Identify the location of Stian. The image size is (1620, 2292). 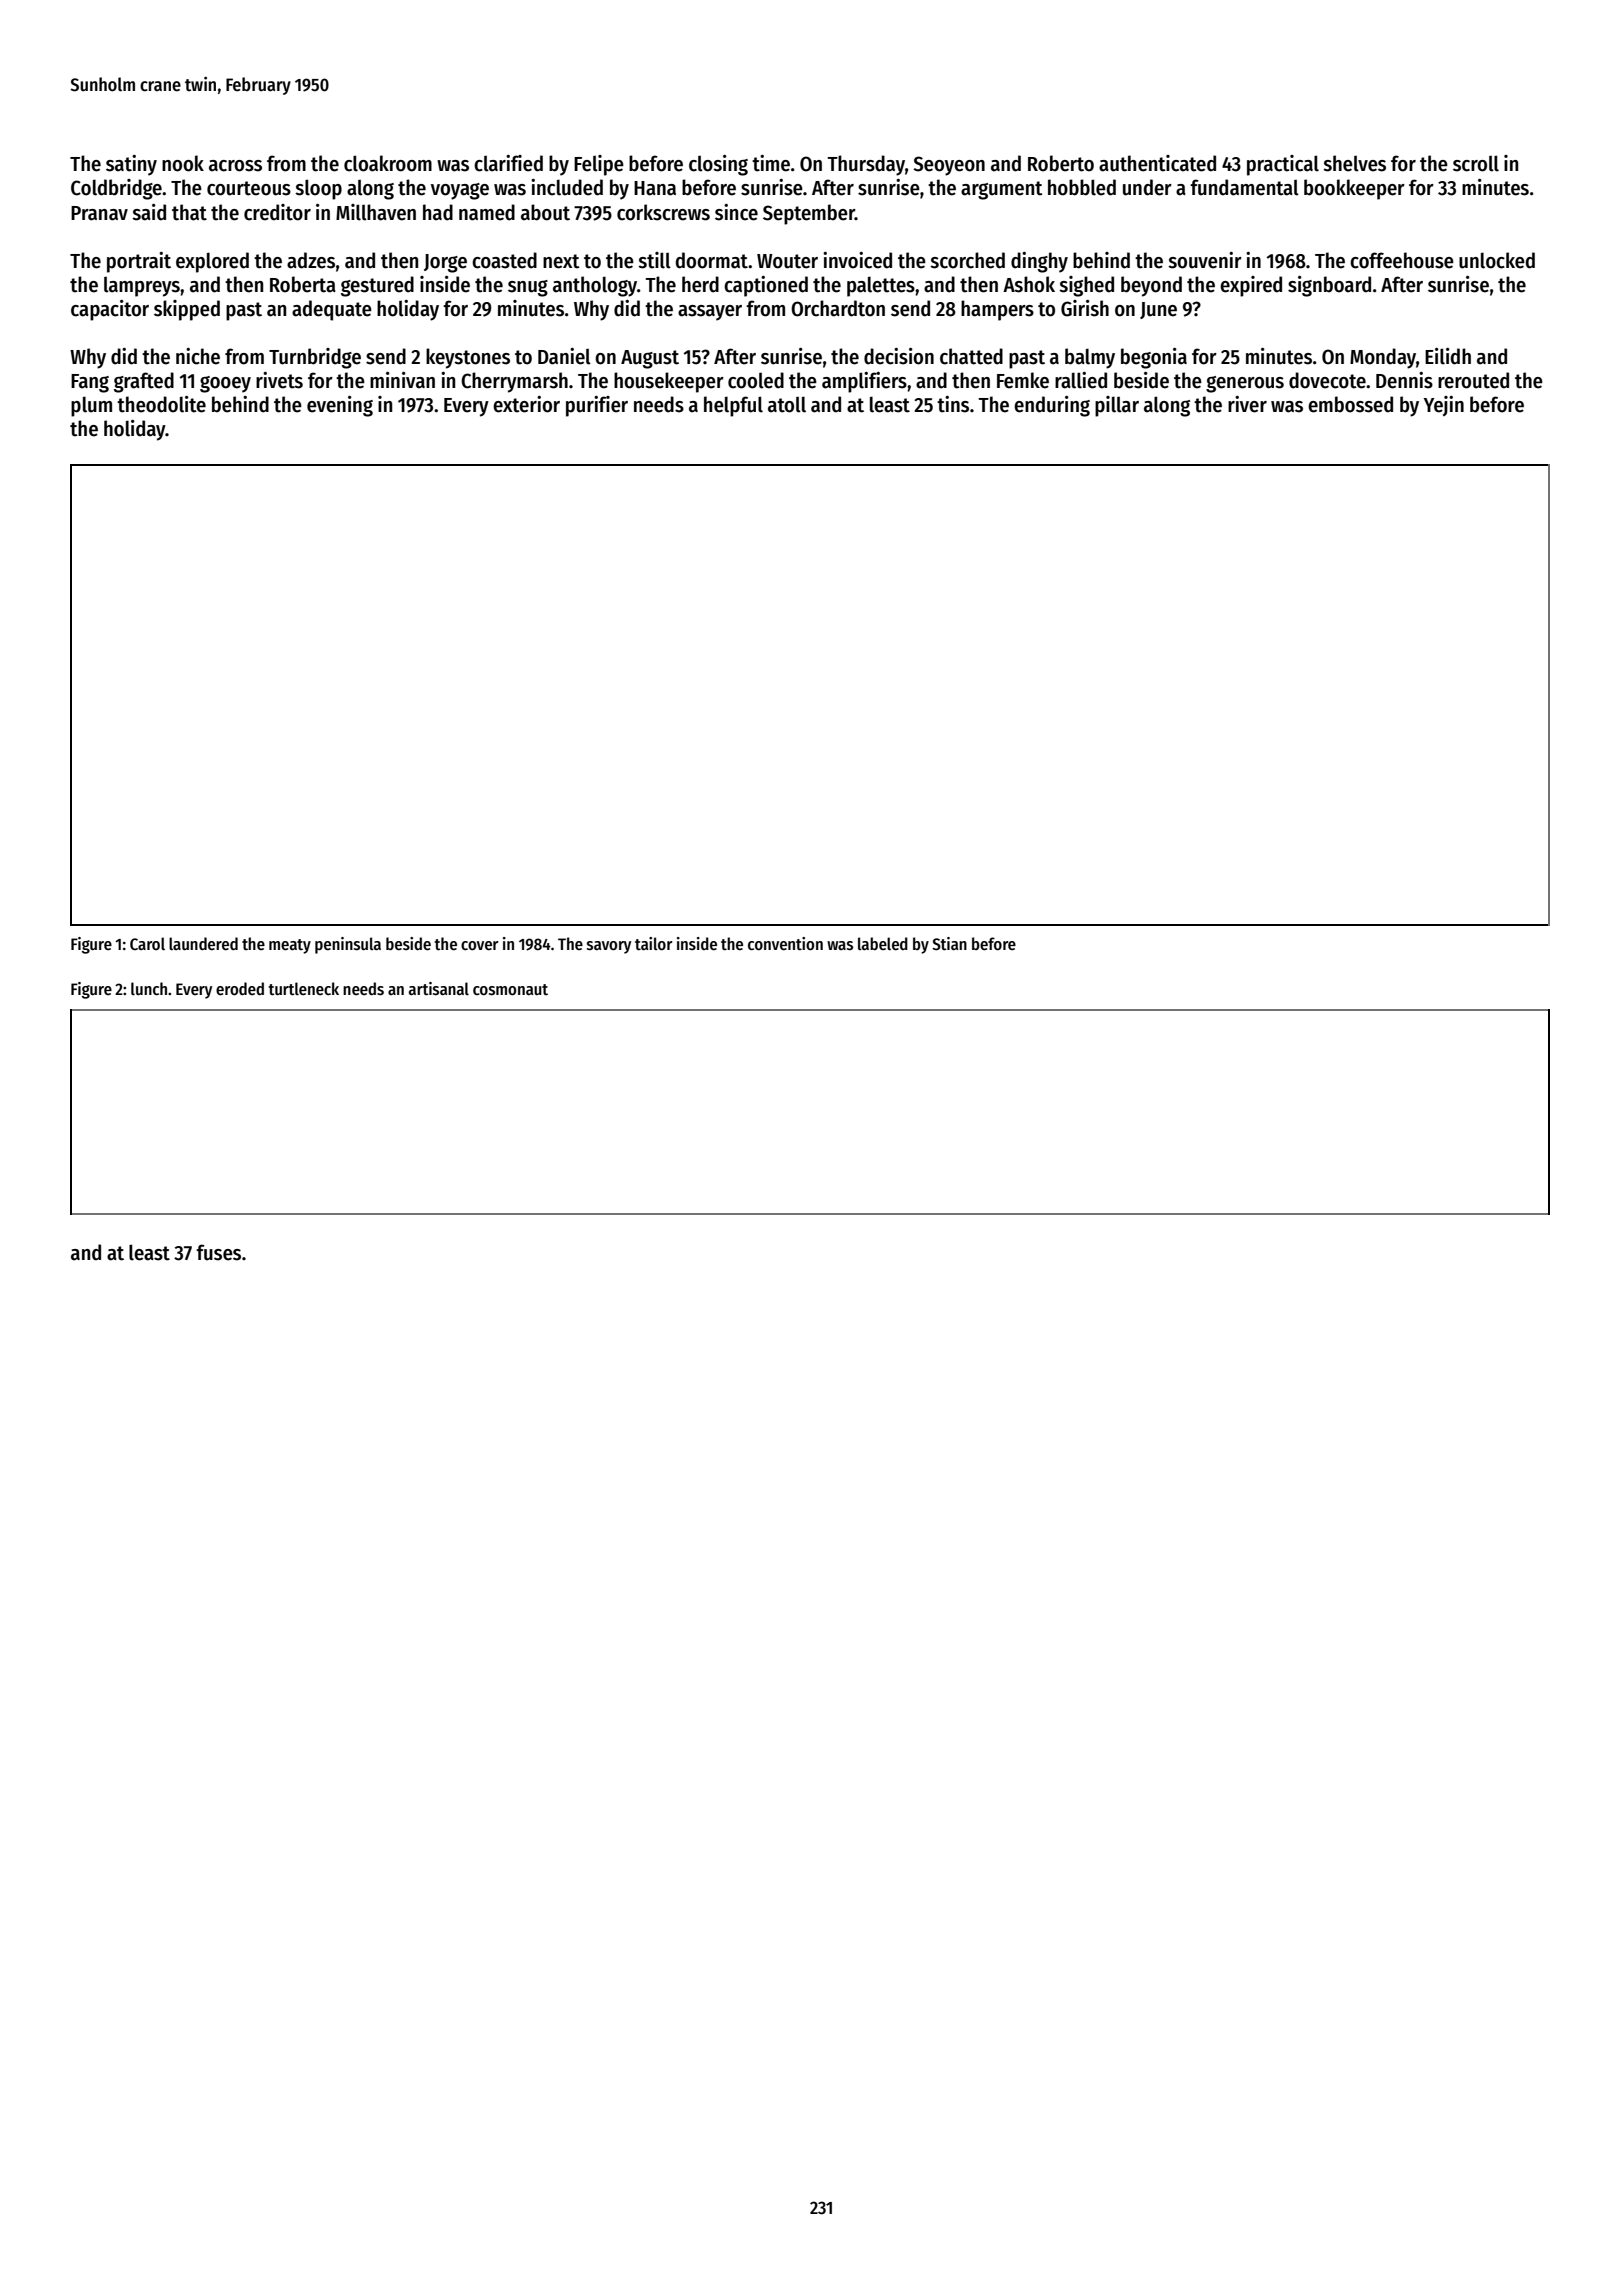
(949, 944).
